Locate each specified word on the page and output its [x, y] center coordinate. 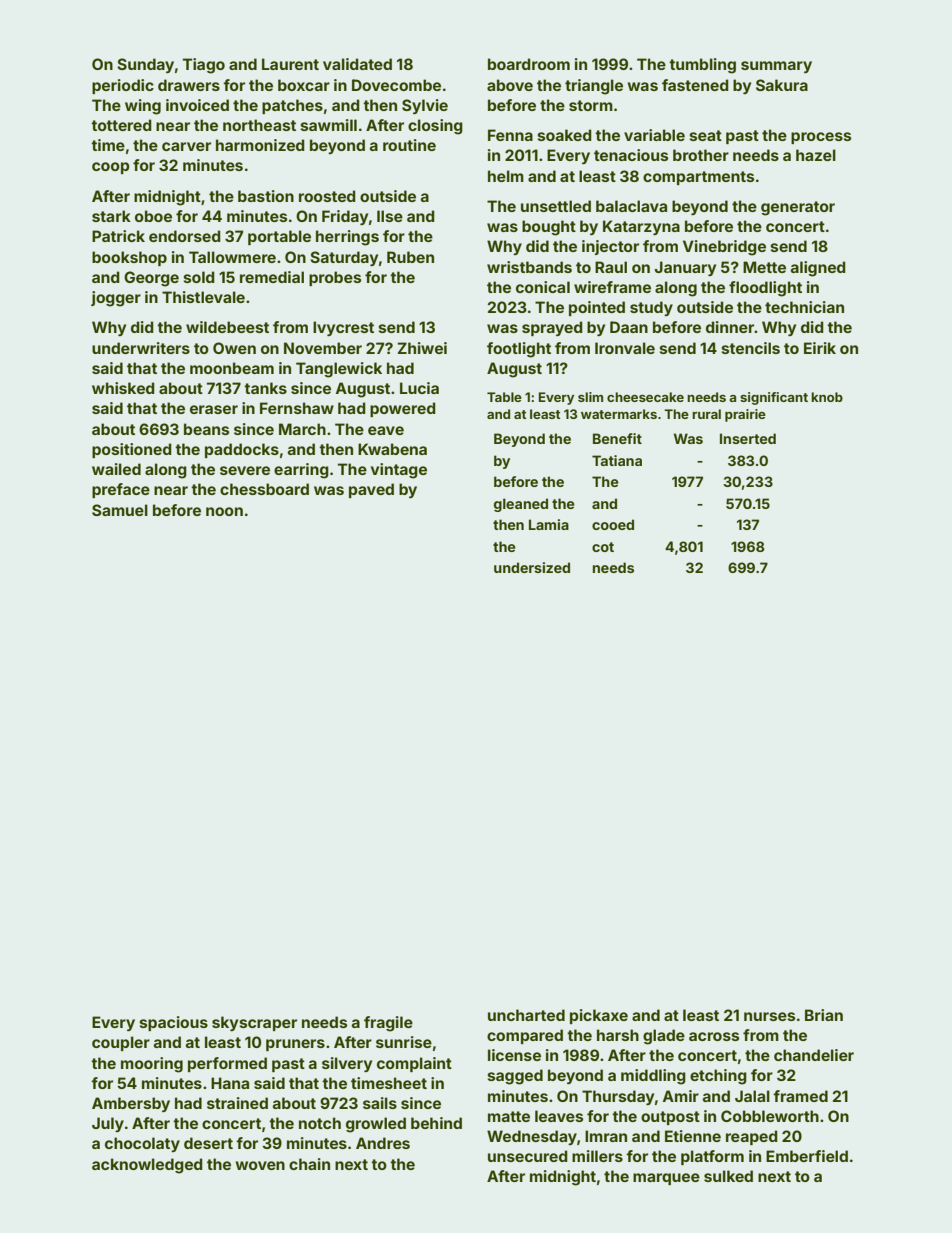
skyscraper [254, 1023]
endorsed [185, 236]
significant [774, 398]
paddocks [242, 450]
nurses [769, 1016]
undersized [532, 567]
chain [309, 1164]
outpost [670, 1118]
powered [403, 409]
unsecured [528, 1156]
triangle [594, 87]
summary [776, 67]
